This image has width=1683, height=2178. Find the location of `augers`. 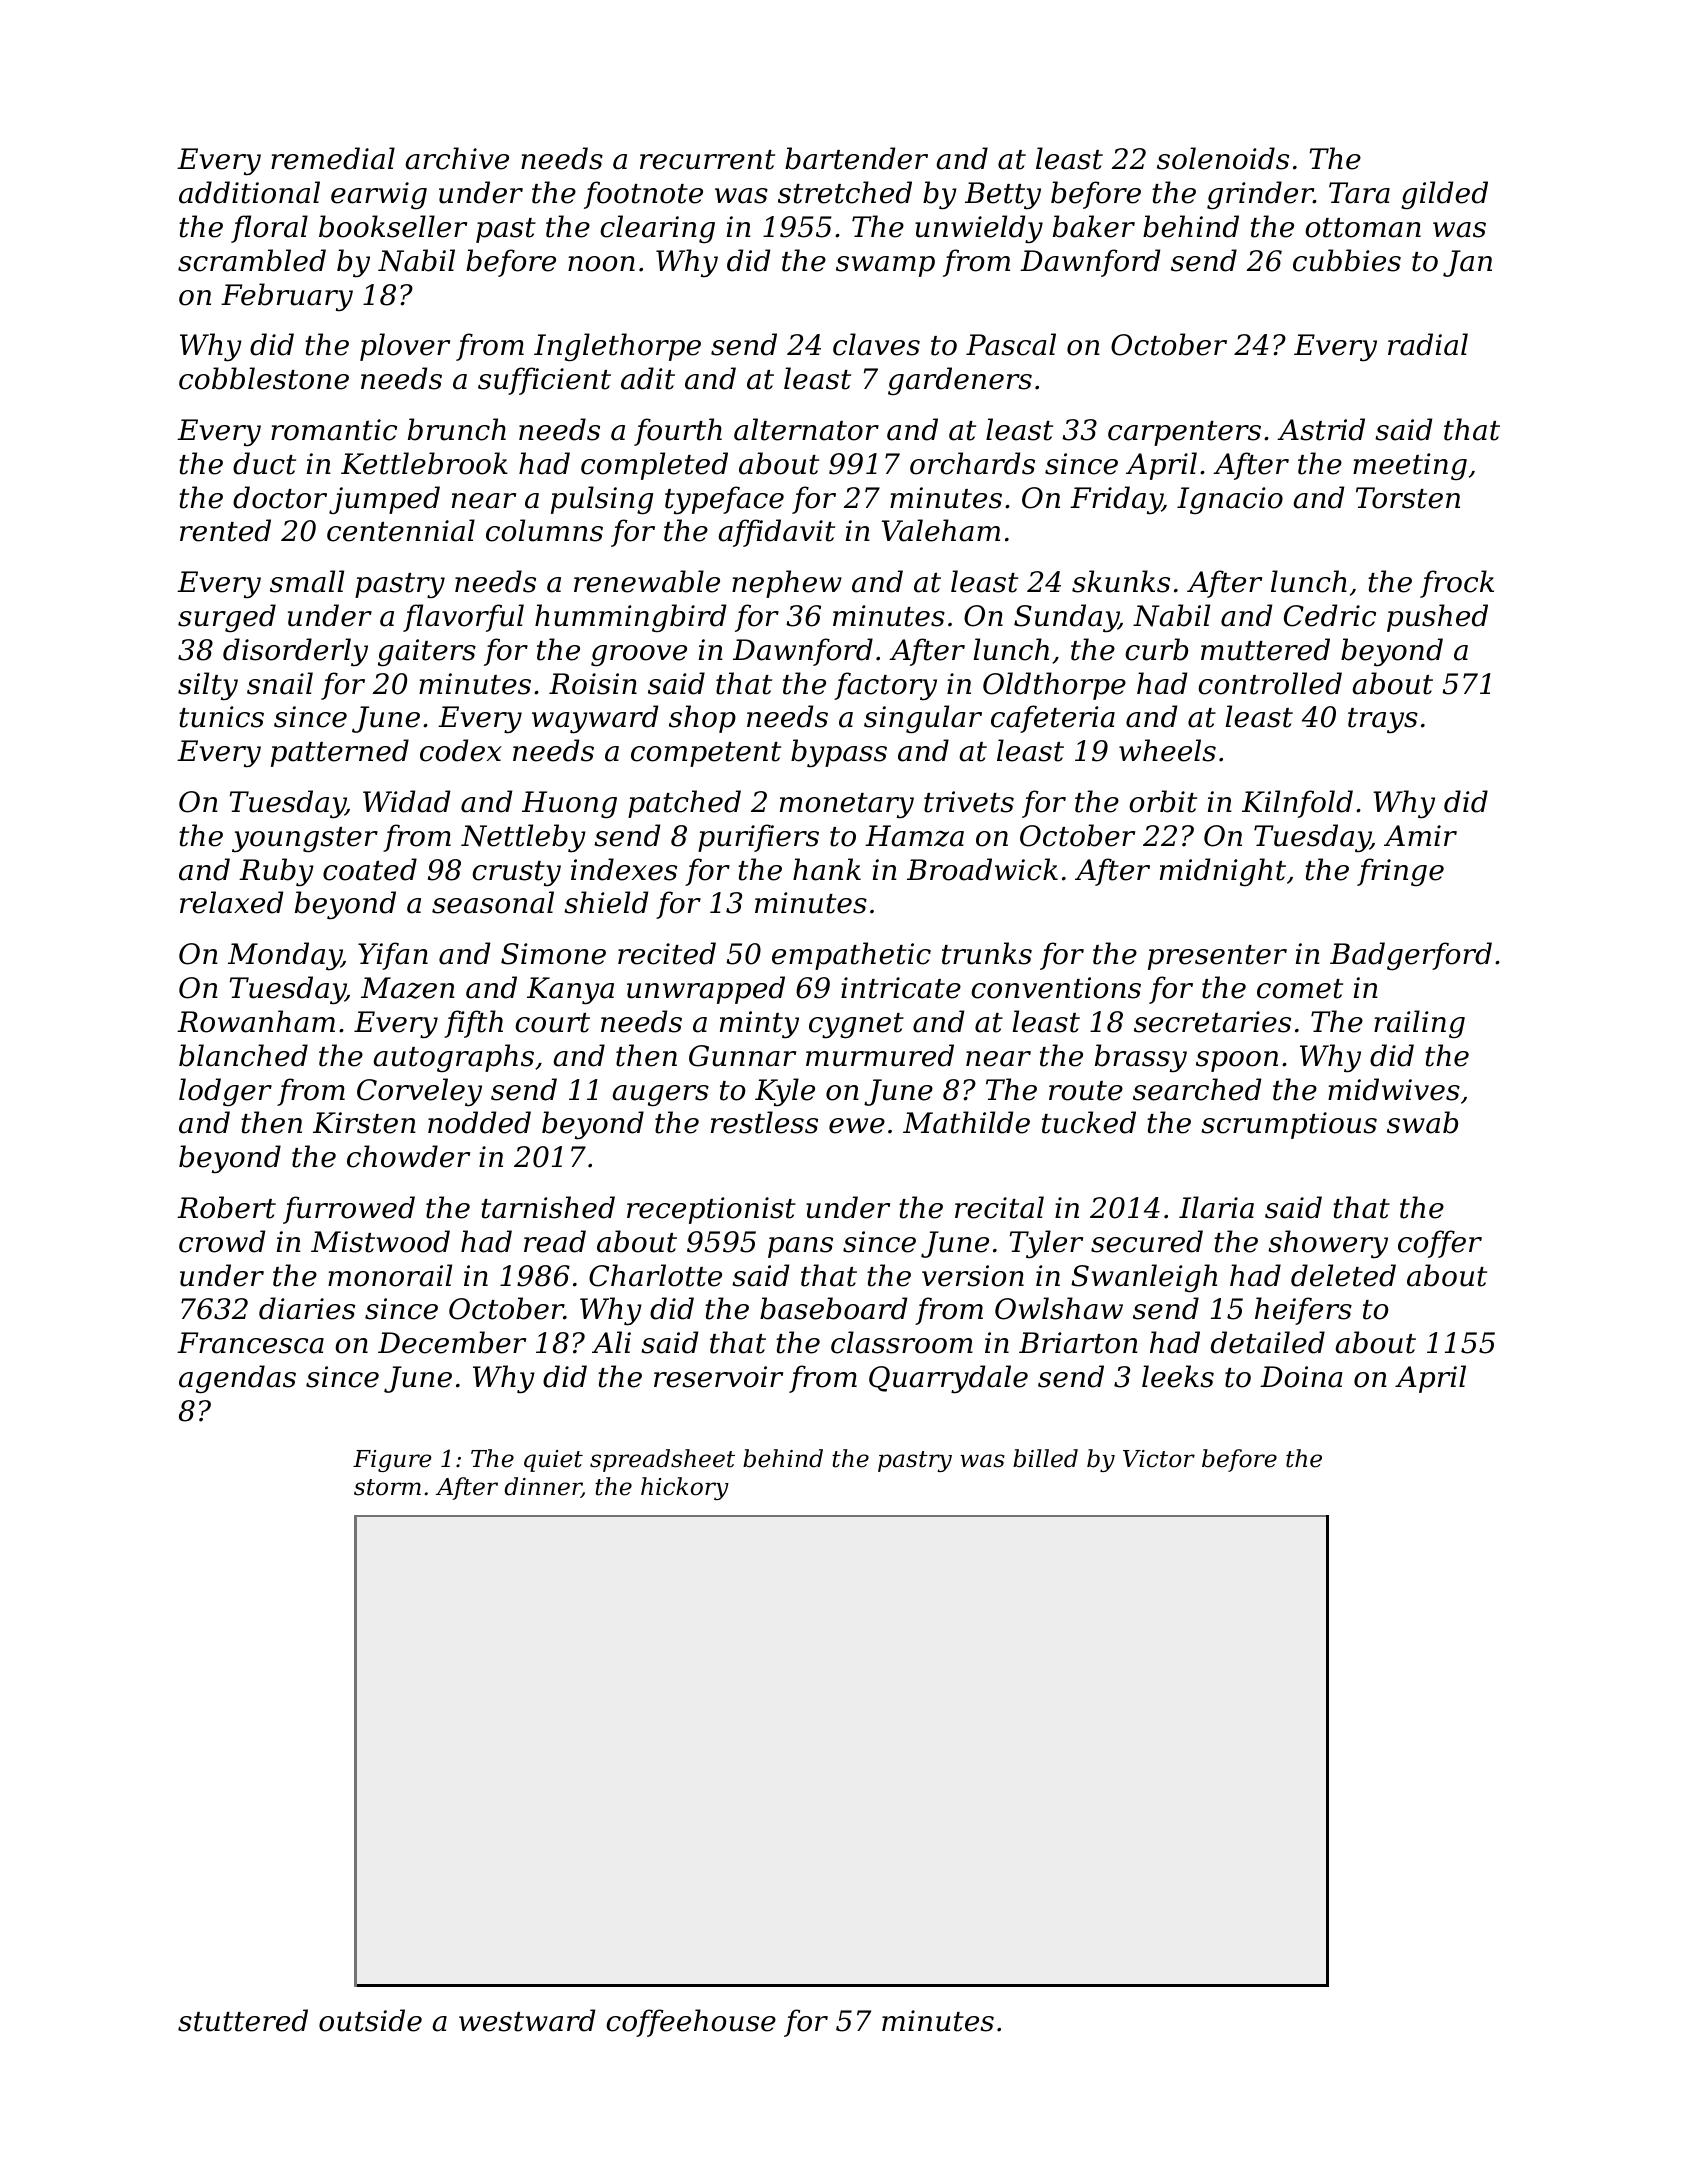

augers is located at coordinates (660, 1095).
